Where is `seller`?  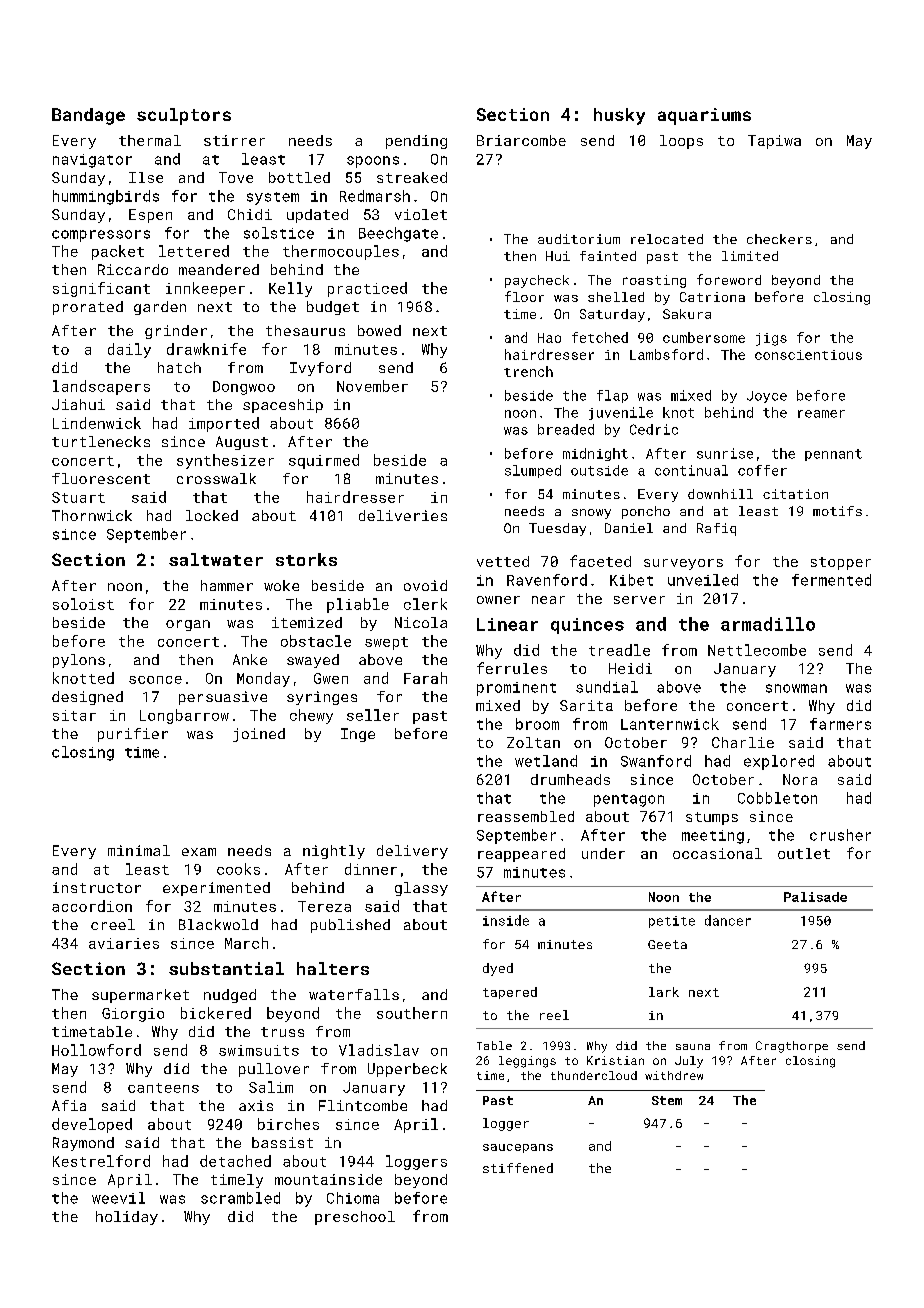
seller is located at coordinates (373, 715).
